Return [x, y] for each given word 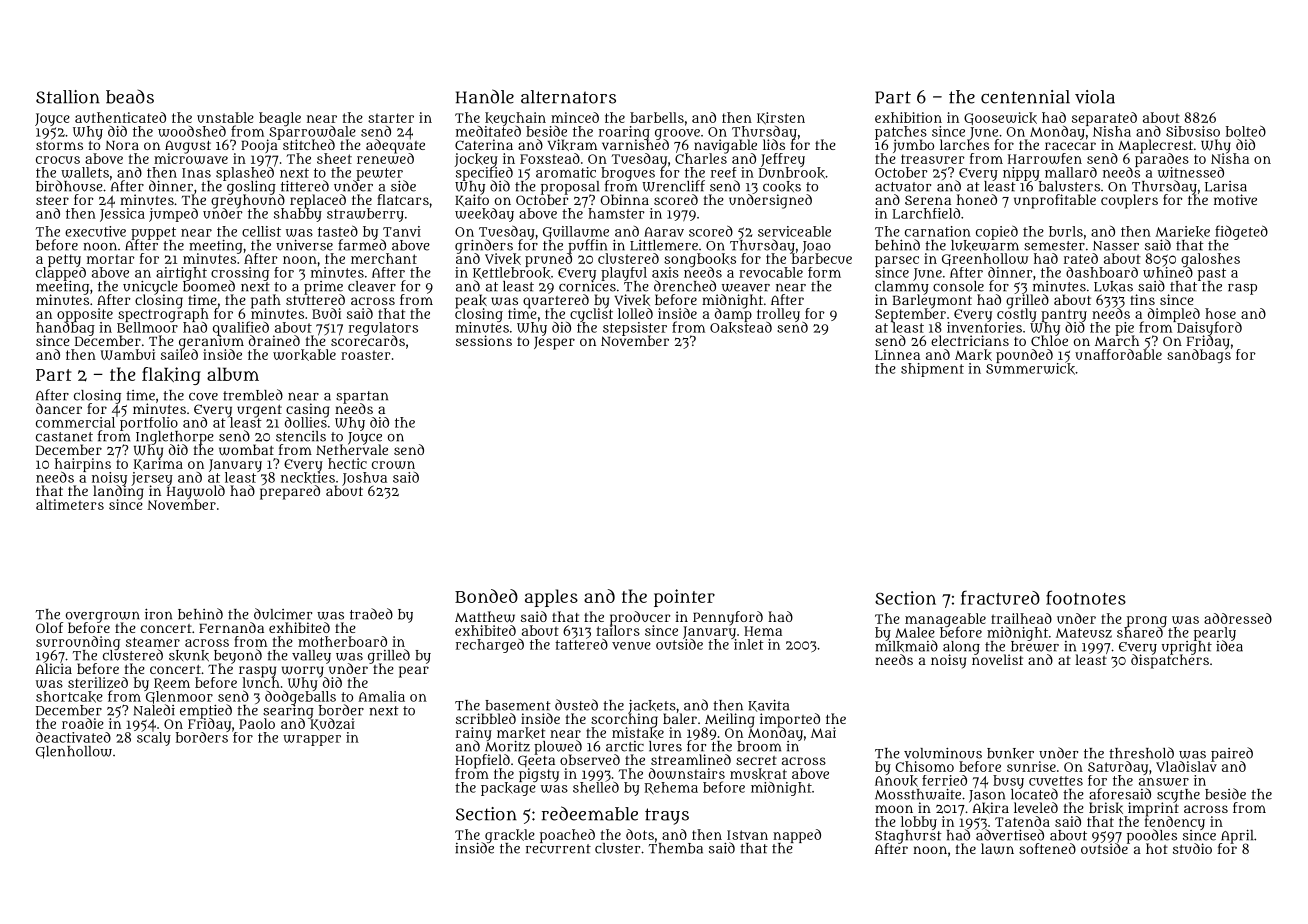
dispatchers [1170, 661]
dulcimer [283, 614]
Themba [676, 848]
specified [484, 174]
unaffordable [1118, 354]
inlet [749, 644]
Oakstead [741, 328]
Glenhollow [74, 752]
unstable [225, 117]
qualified [241, 328]
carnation [938, 231]
